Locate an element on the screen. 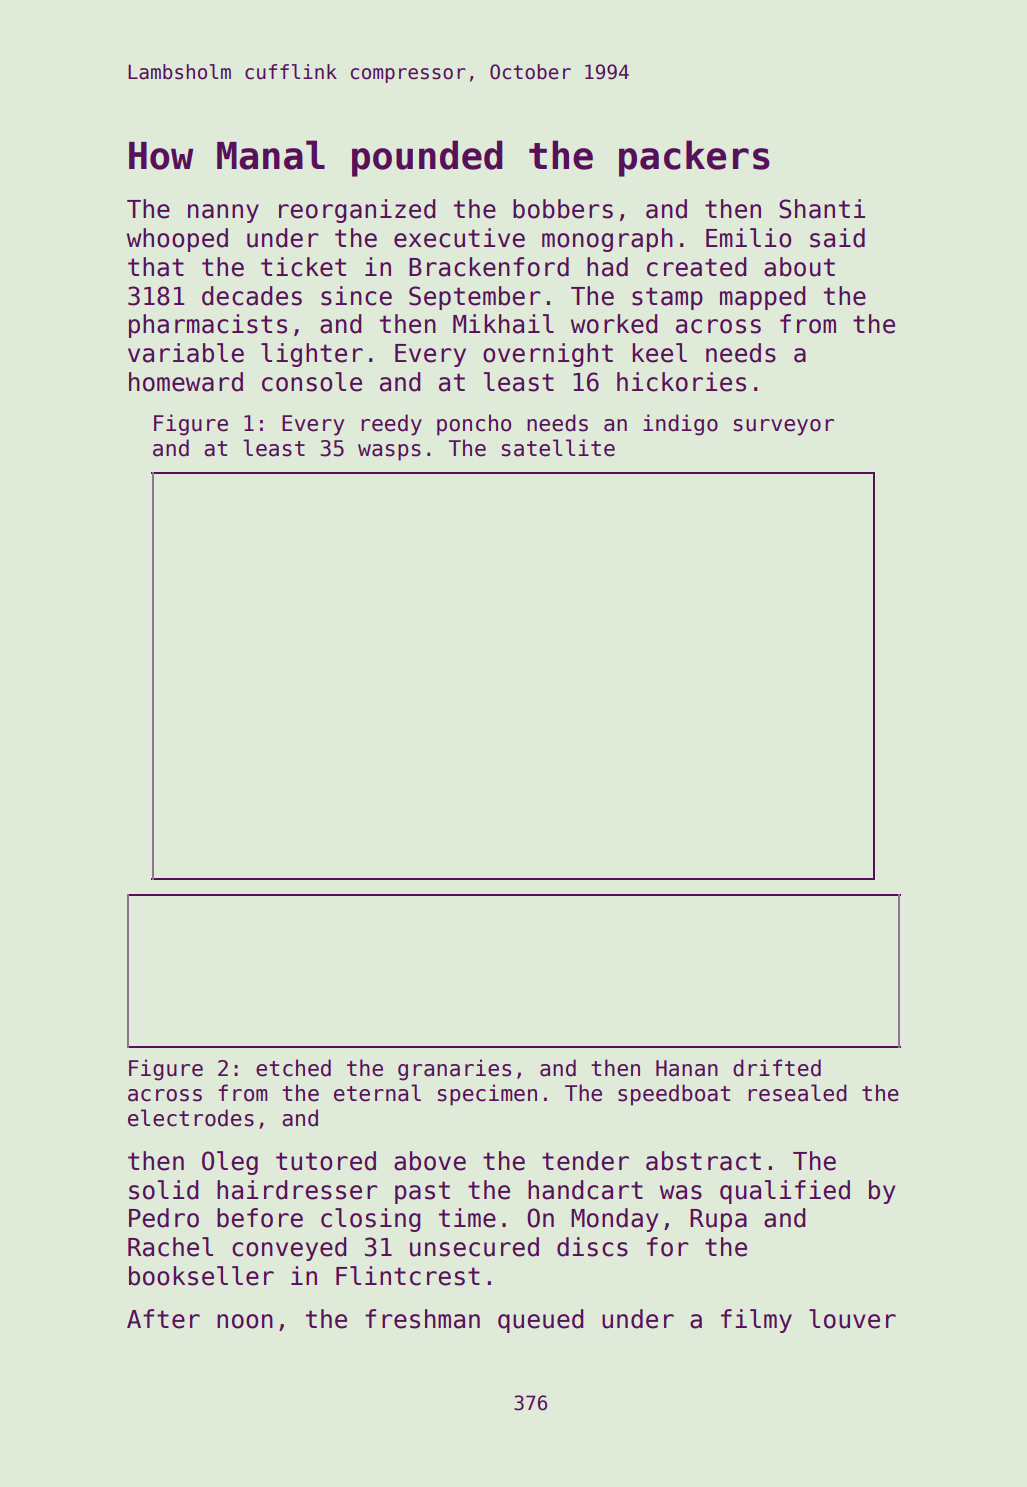  After is located at coordinates (163, 1319).
